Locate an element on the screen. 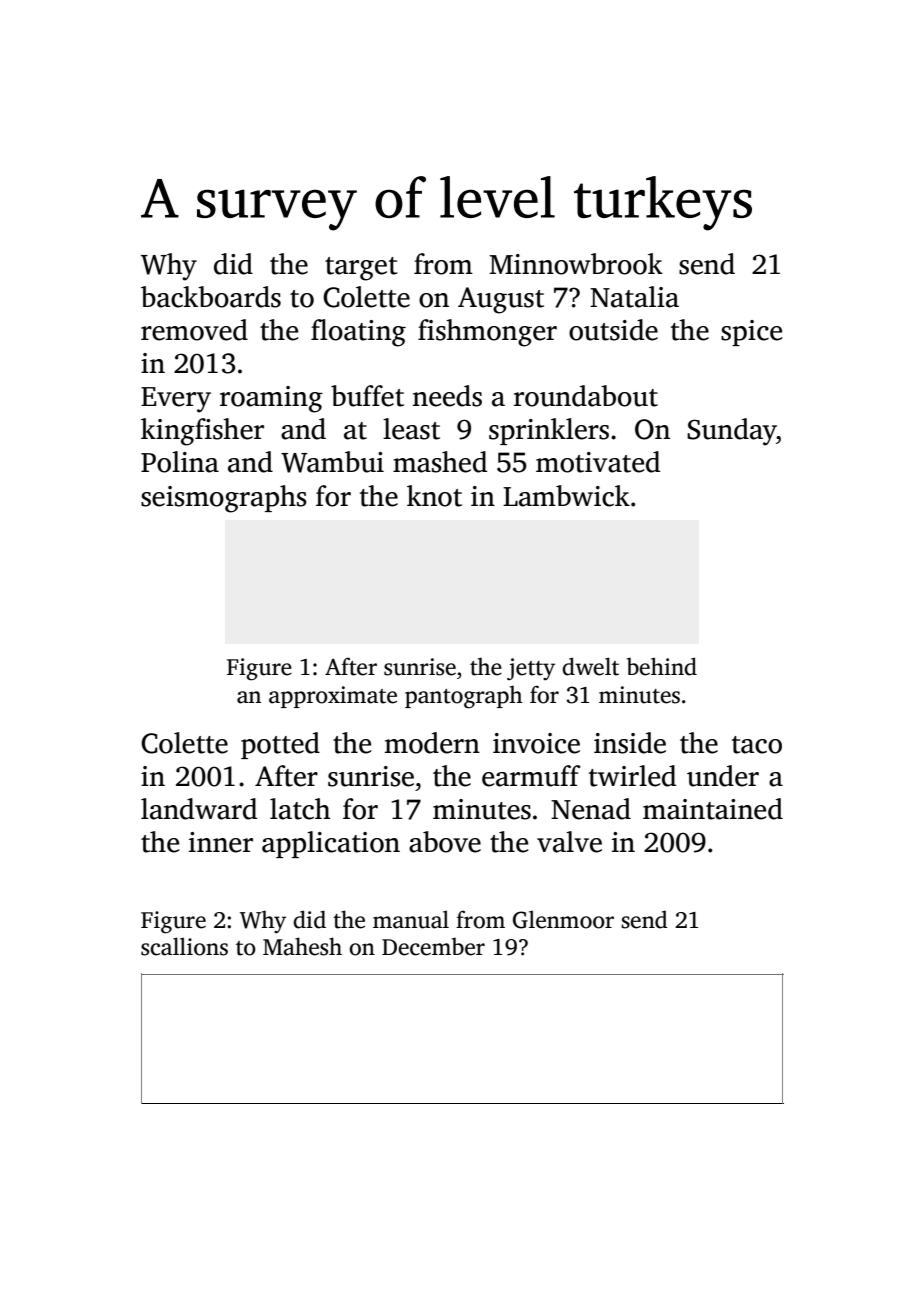  scallions is located at coordinates (184, 946).
